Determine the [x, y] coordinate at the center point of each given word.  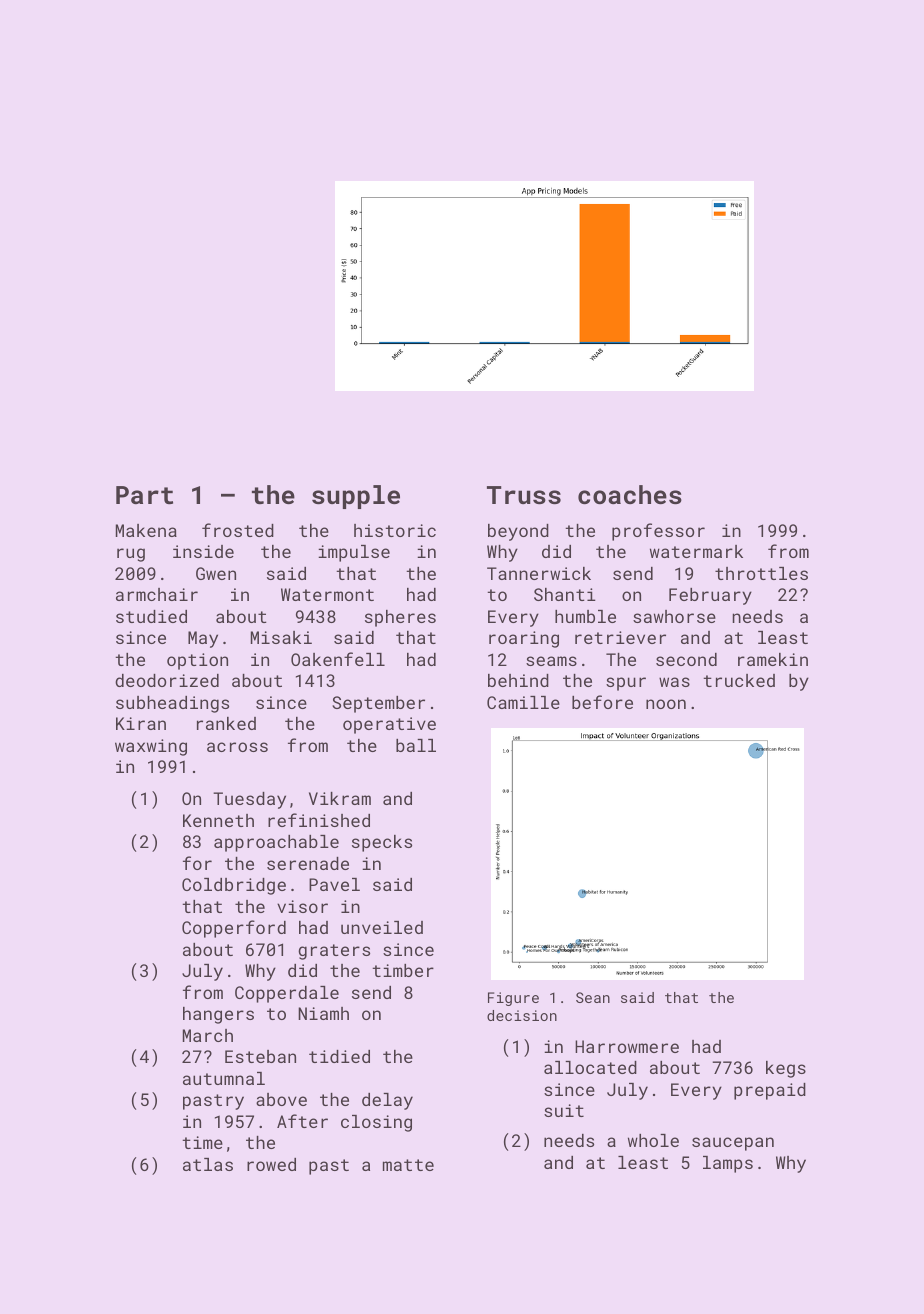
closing [376, 1123]
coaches [630, 494]
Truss [524, 495]
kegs [786, 1069]
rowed [271, 1164]
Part [144, 495]
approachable [276, 843]
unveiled [382, 927]
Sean [593, 997]
